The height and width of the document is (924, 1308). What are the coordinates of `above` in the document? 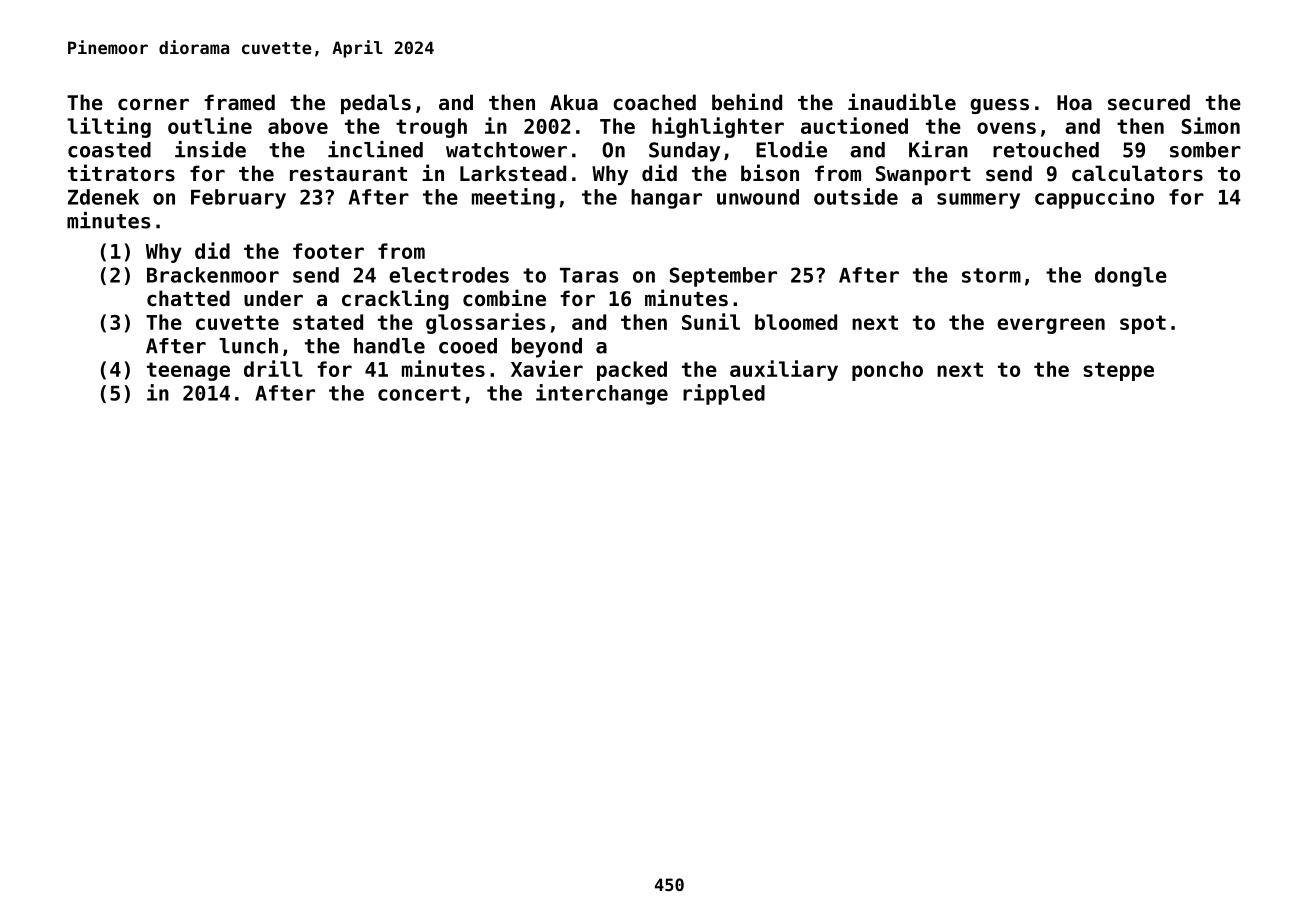 It's located at (298, 126).
